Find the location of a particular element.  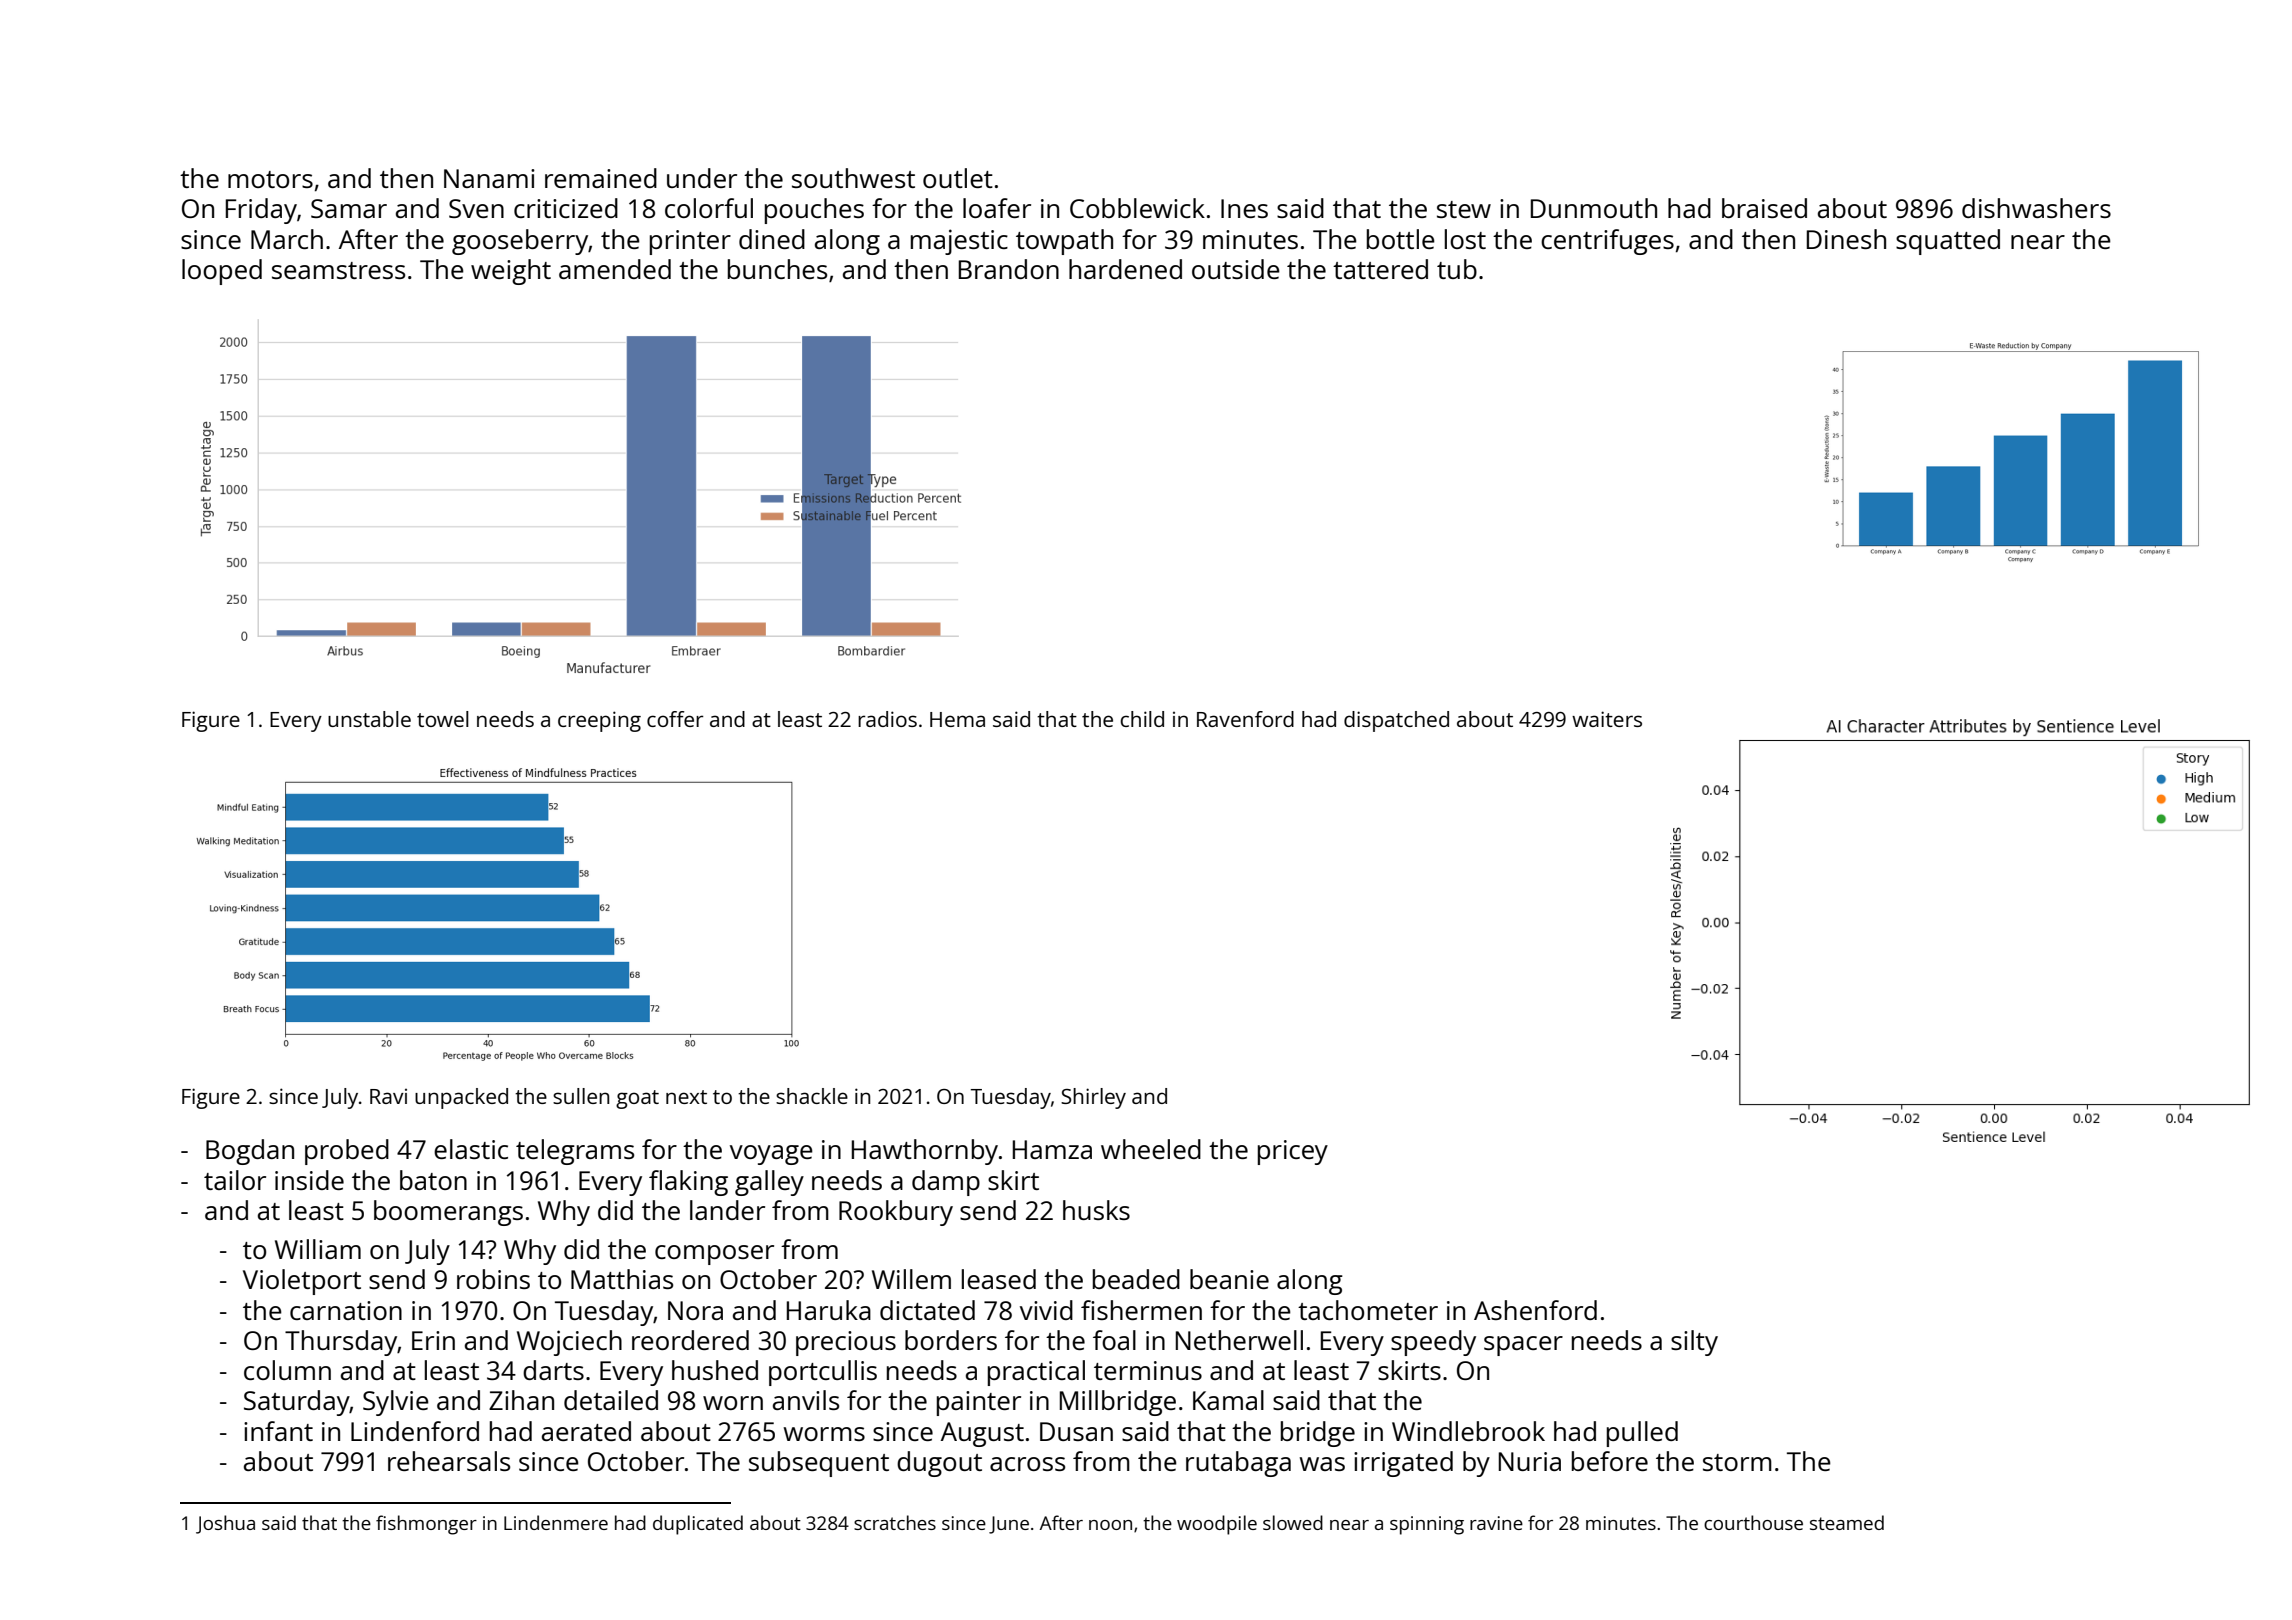

dispatched is located at coordinates (1396, 721).
